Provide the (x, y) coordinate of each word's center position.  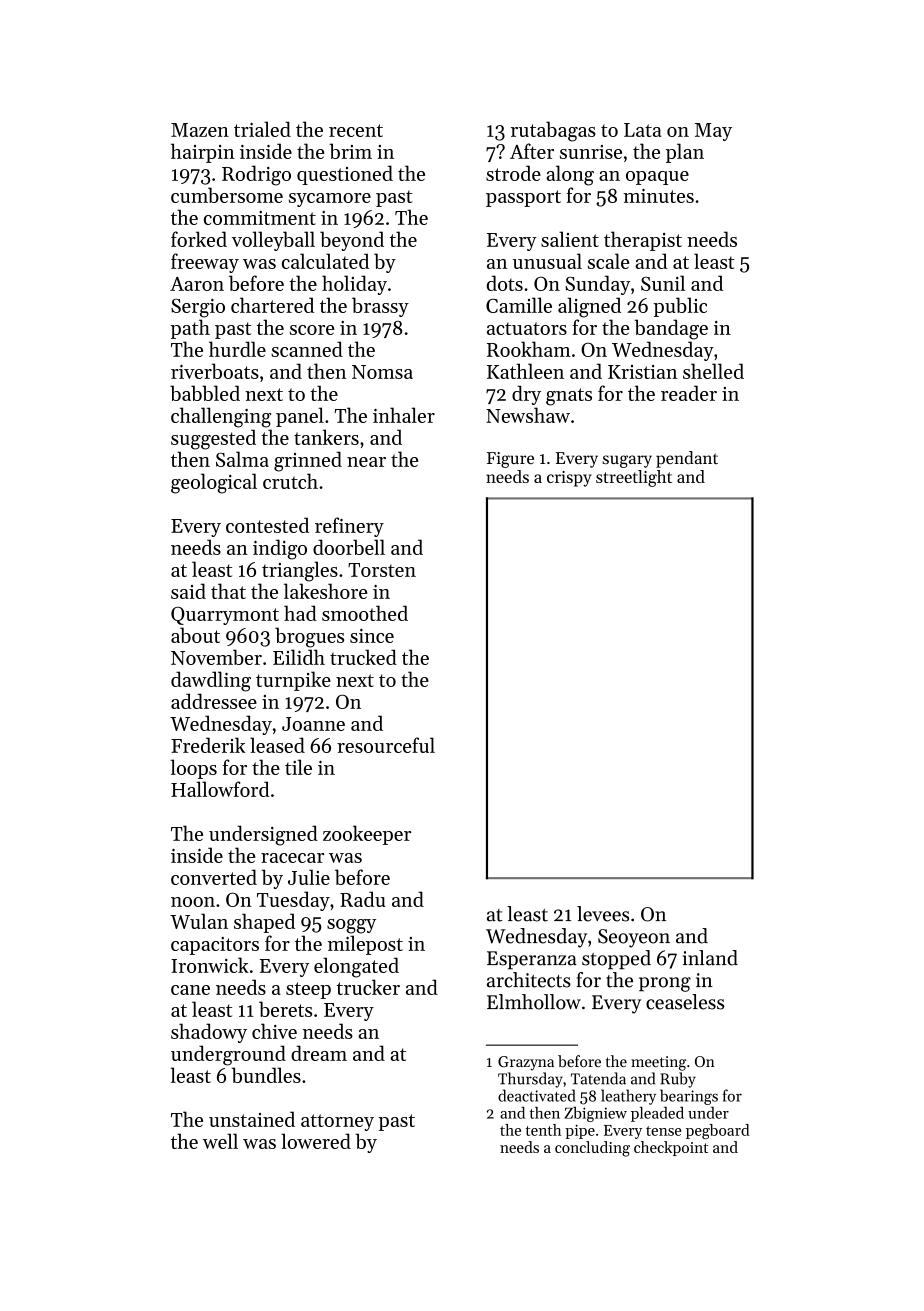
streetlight (634, 478)
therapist (643, 241)
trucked (363, 657)
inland (710, 958)
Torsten (382, 570)
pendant (687, 459)
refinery (349, 527)
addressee (214, 701)
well (220, 1141)
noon (193, 902)
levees (603, 914)
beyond (352, 241)
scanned (307, 349)
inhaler (404, 415)
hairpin (203, 153)
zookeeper (367, 835)
